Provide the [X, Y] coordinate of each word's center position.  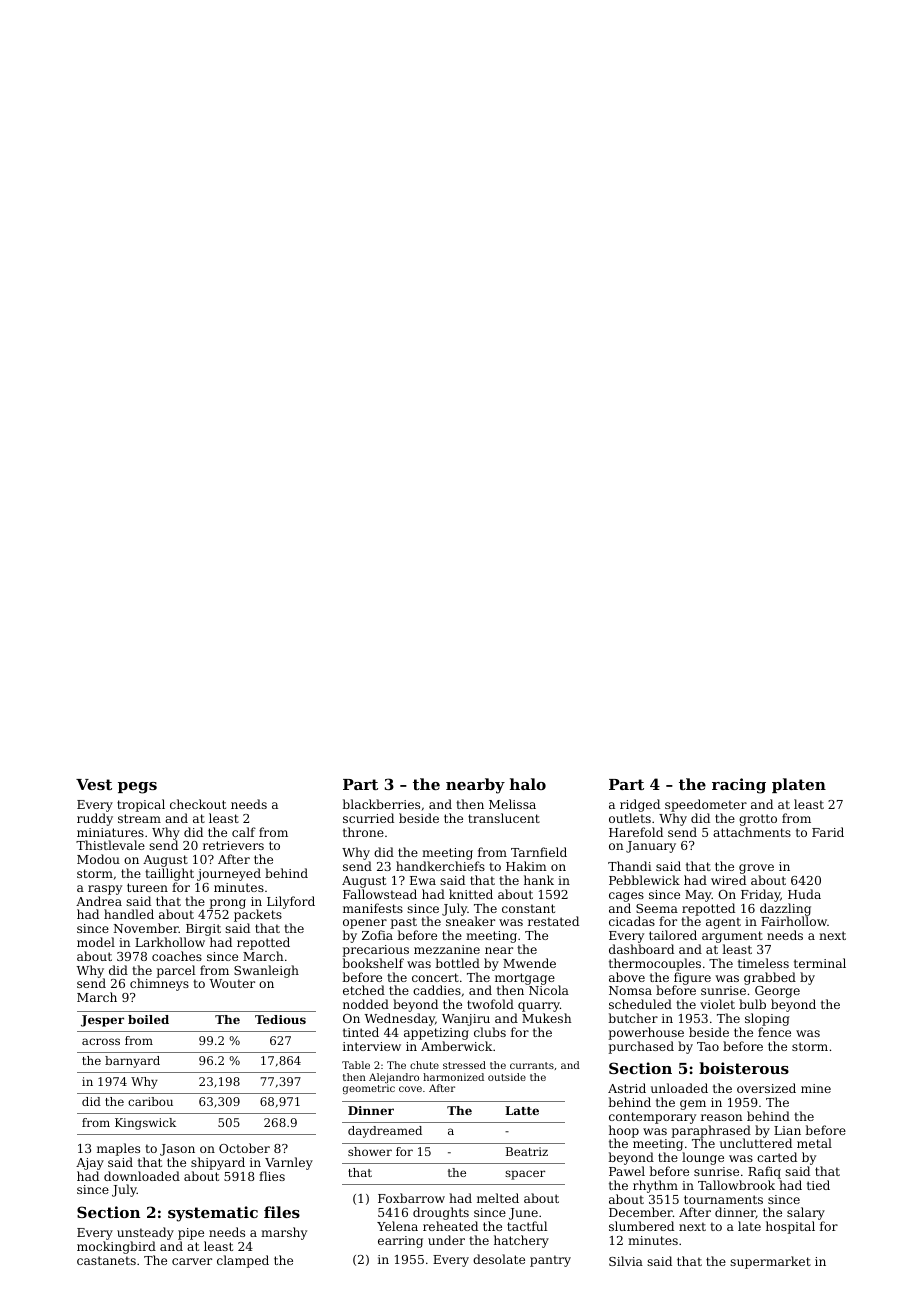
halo [528, 784]
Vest [94, 784]
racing [739, 786]
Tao [708, 1046]
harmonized [453, 1077]
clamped [243, 1261]
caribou [150, 1101]
